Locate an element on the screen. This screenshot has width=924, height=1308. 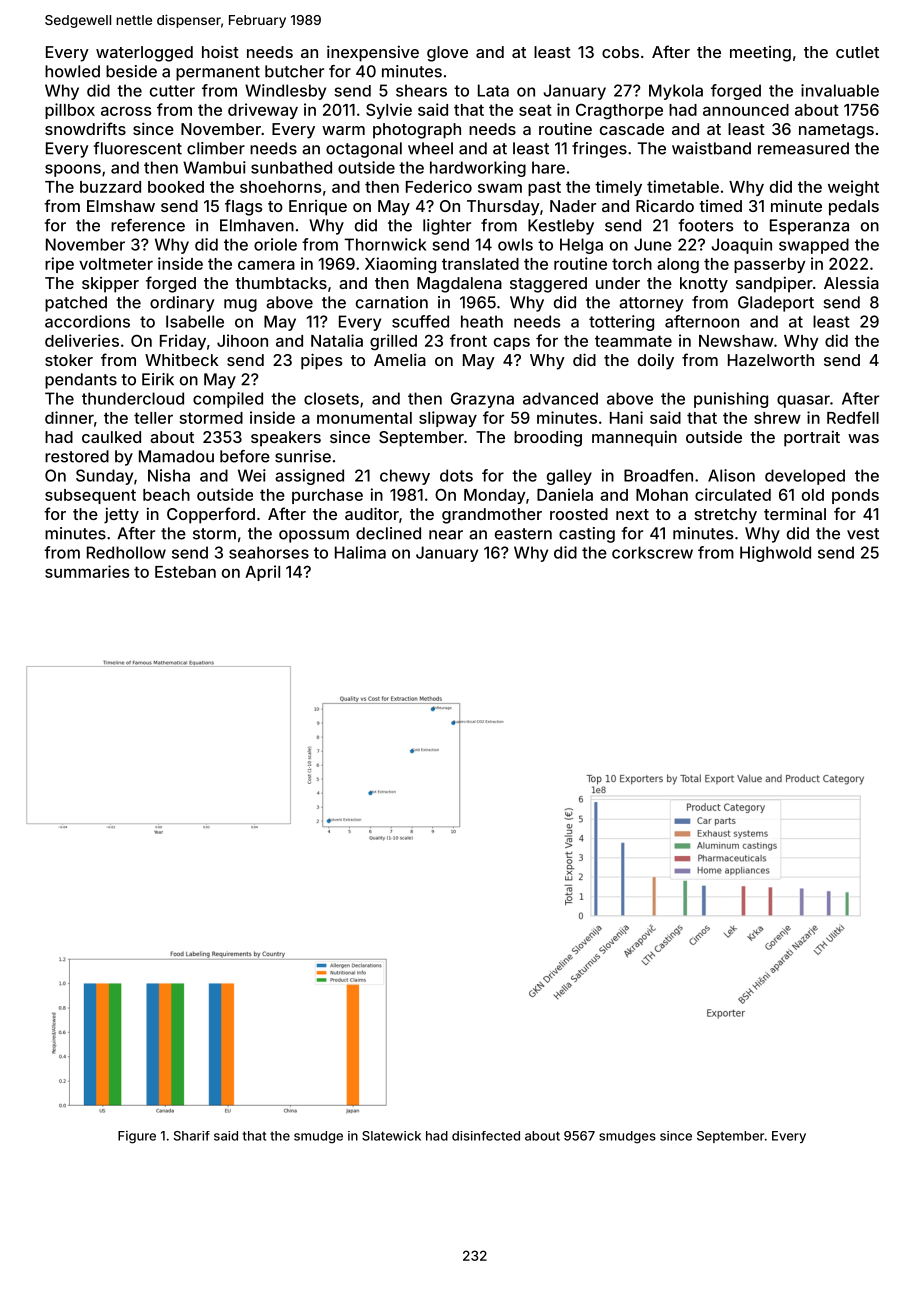
cutter is located at coordinates (172, 91).
